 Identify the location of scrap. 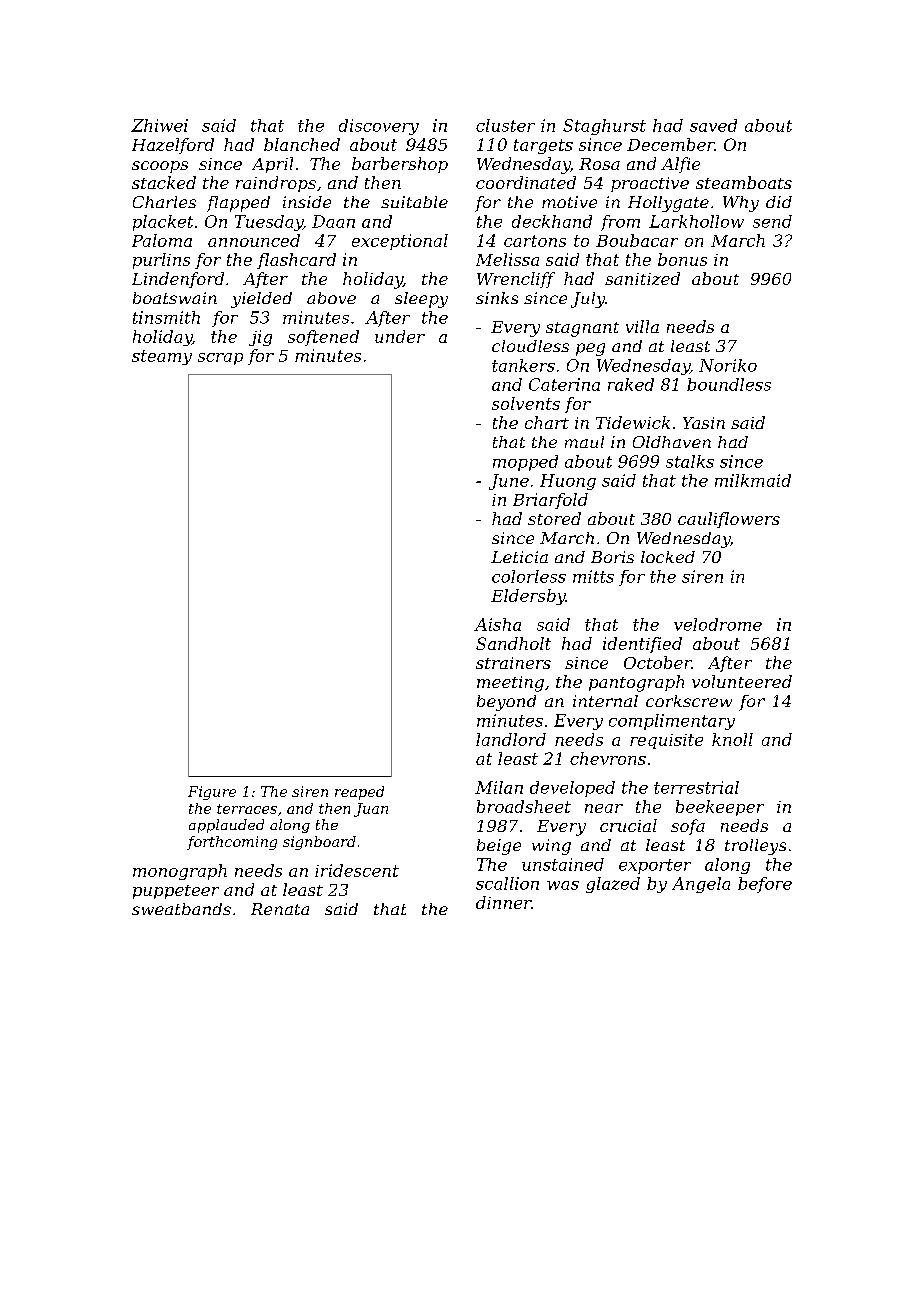
(220, 359).
